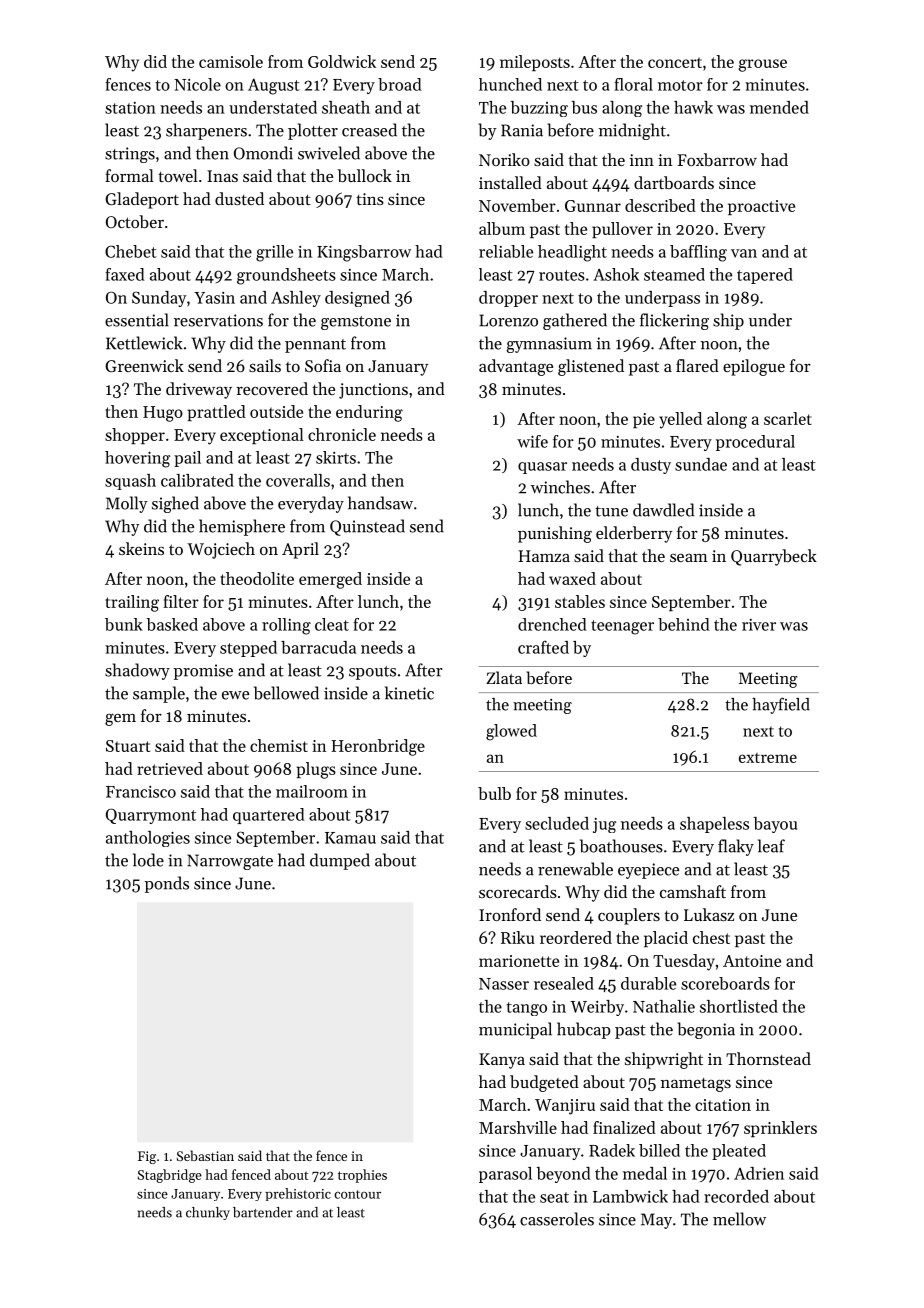 The height and width of the page is (1308, 924). What do you see at coordinates (754, 367) in the page?
I see `epilogue` at bounding box center [754, 367].
